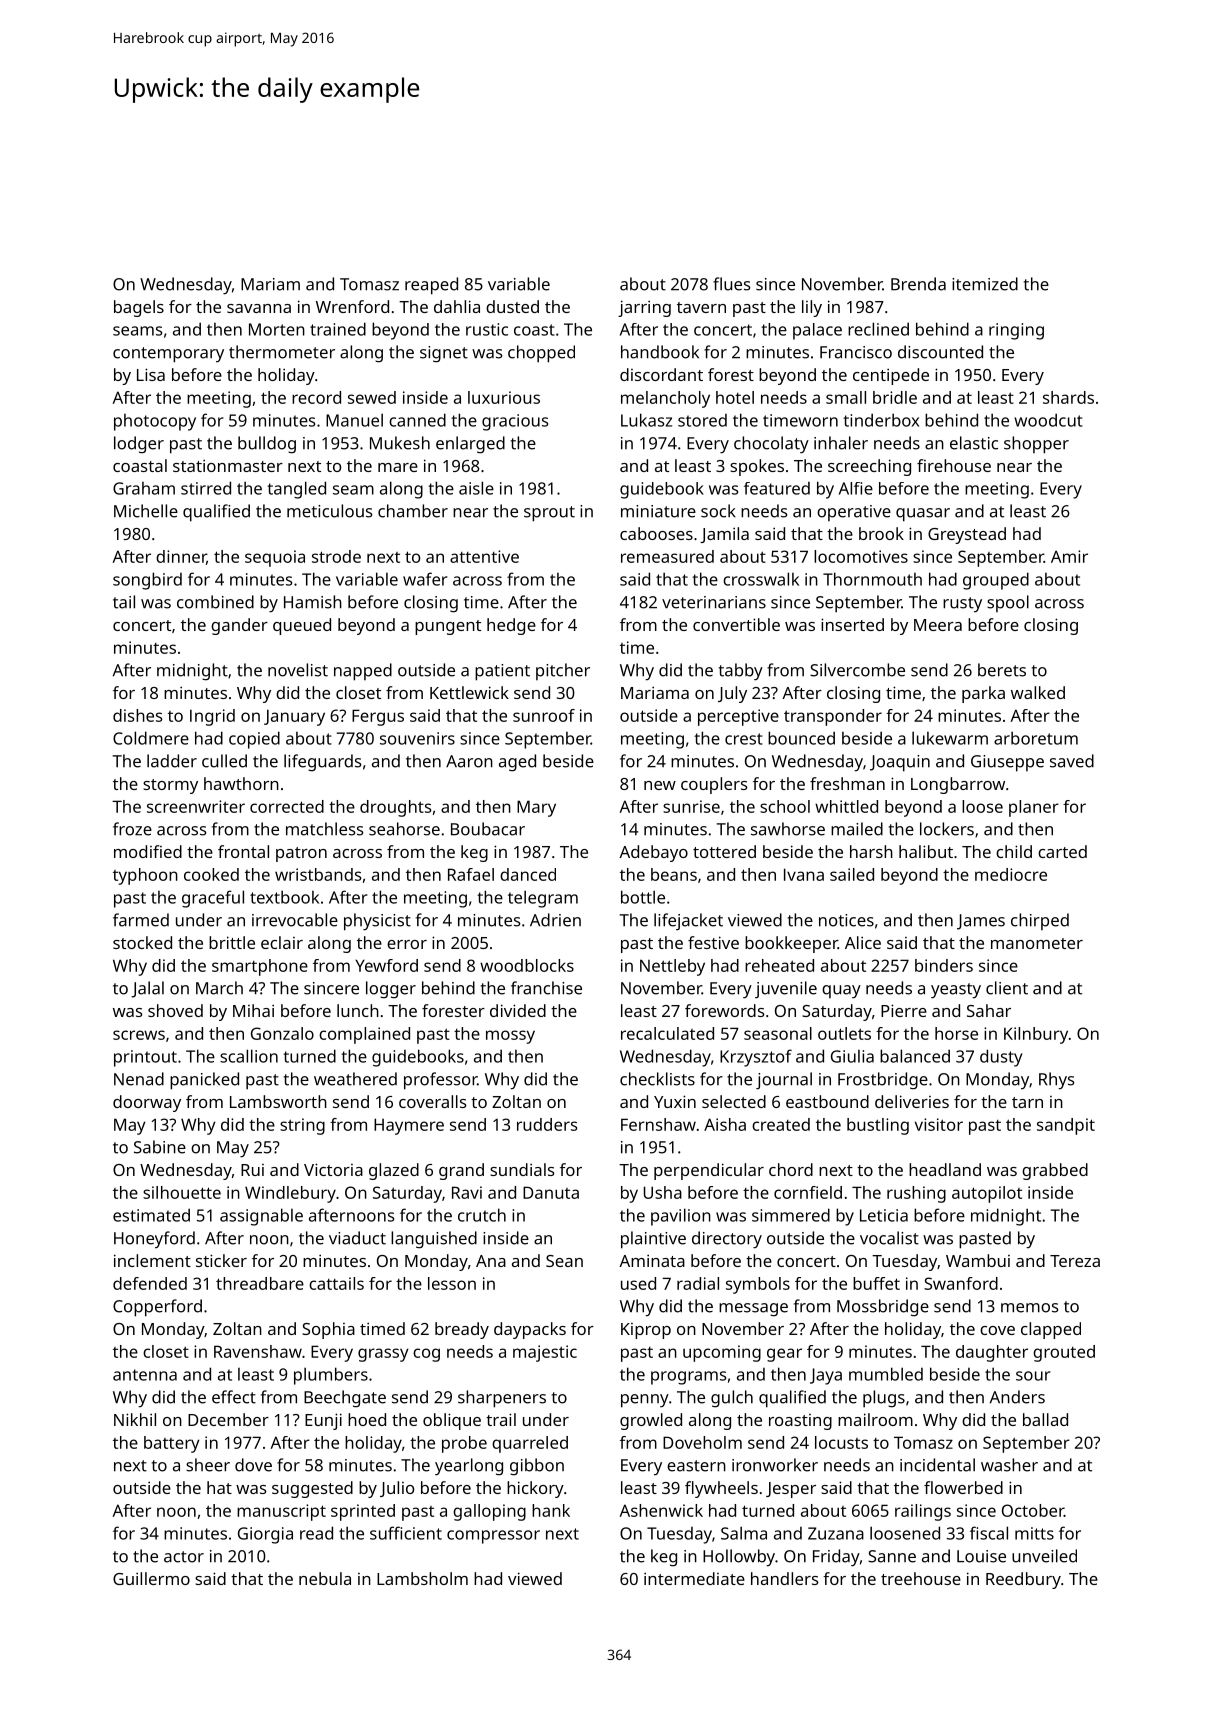 Image resolution: width=1214 pixels, height=1717 pixels. Describe the element at coordinates (644, 308) in the page. I see `jarring` at that location.
